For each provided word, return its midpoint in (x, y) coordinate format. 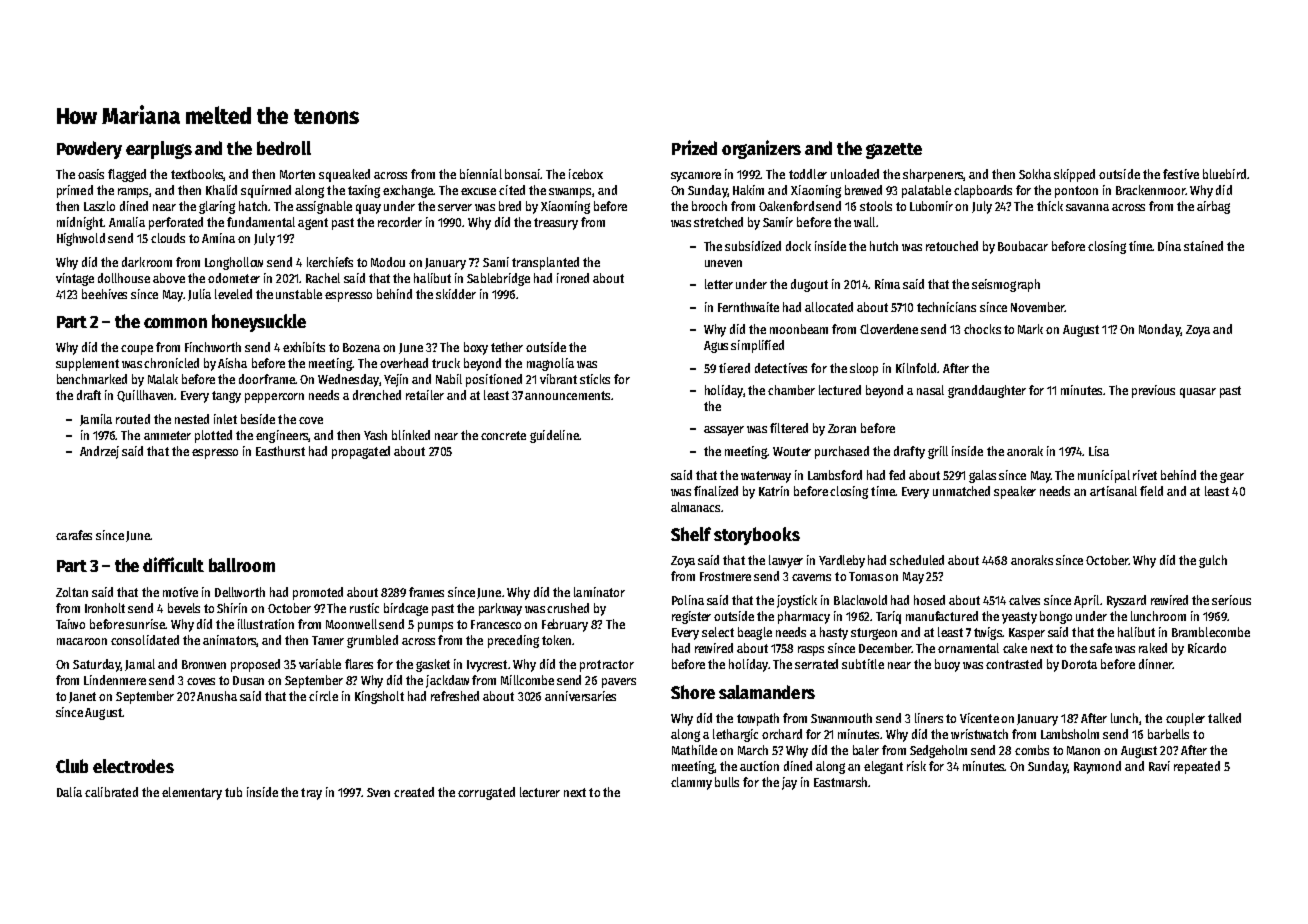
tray (311, 794)
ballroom (242, 565)
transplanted (545, 263)
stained (1203, 246)
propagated (361, 452)
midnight (80, 223)
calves (1024, 600)
